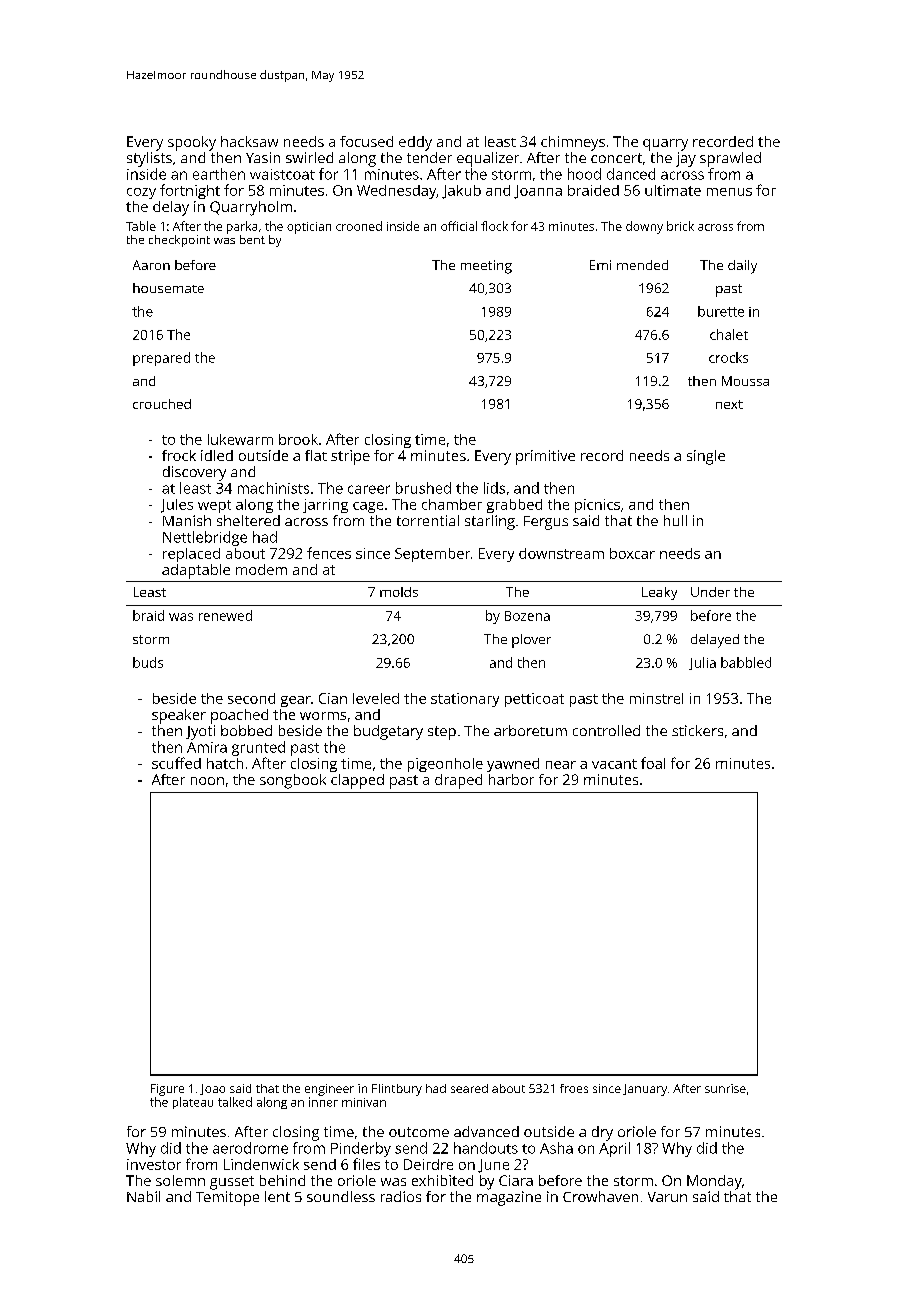 Image resolution: width=908 pixels, height=1316 pixels. What do you see at coordinates (168, 288) in the page?
I see `housemate` at bounding box center [168, 288].
